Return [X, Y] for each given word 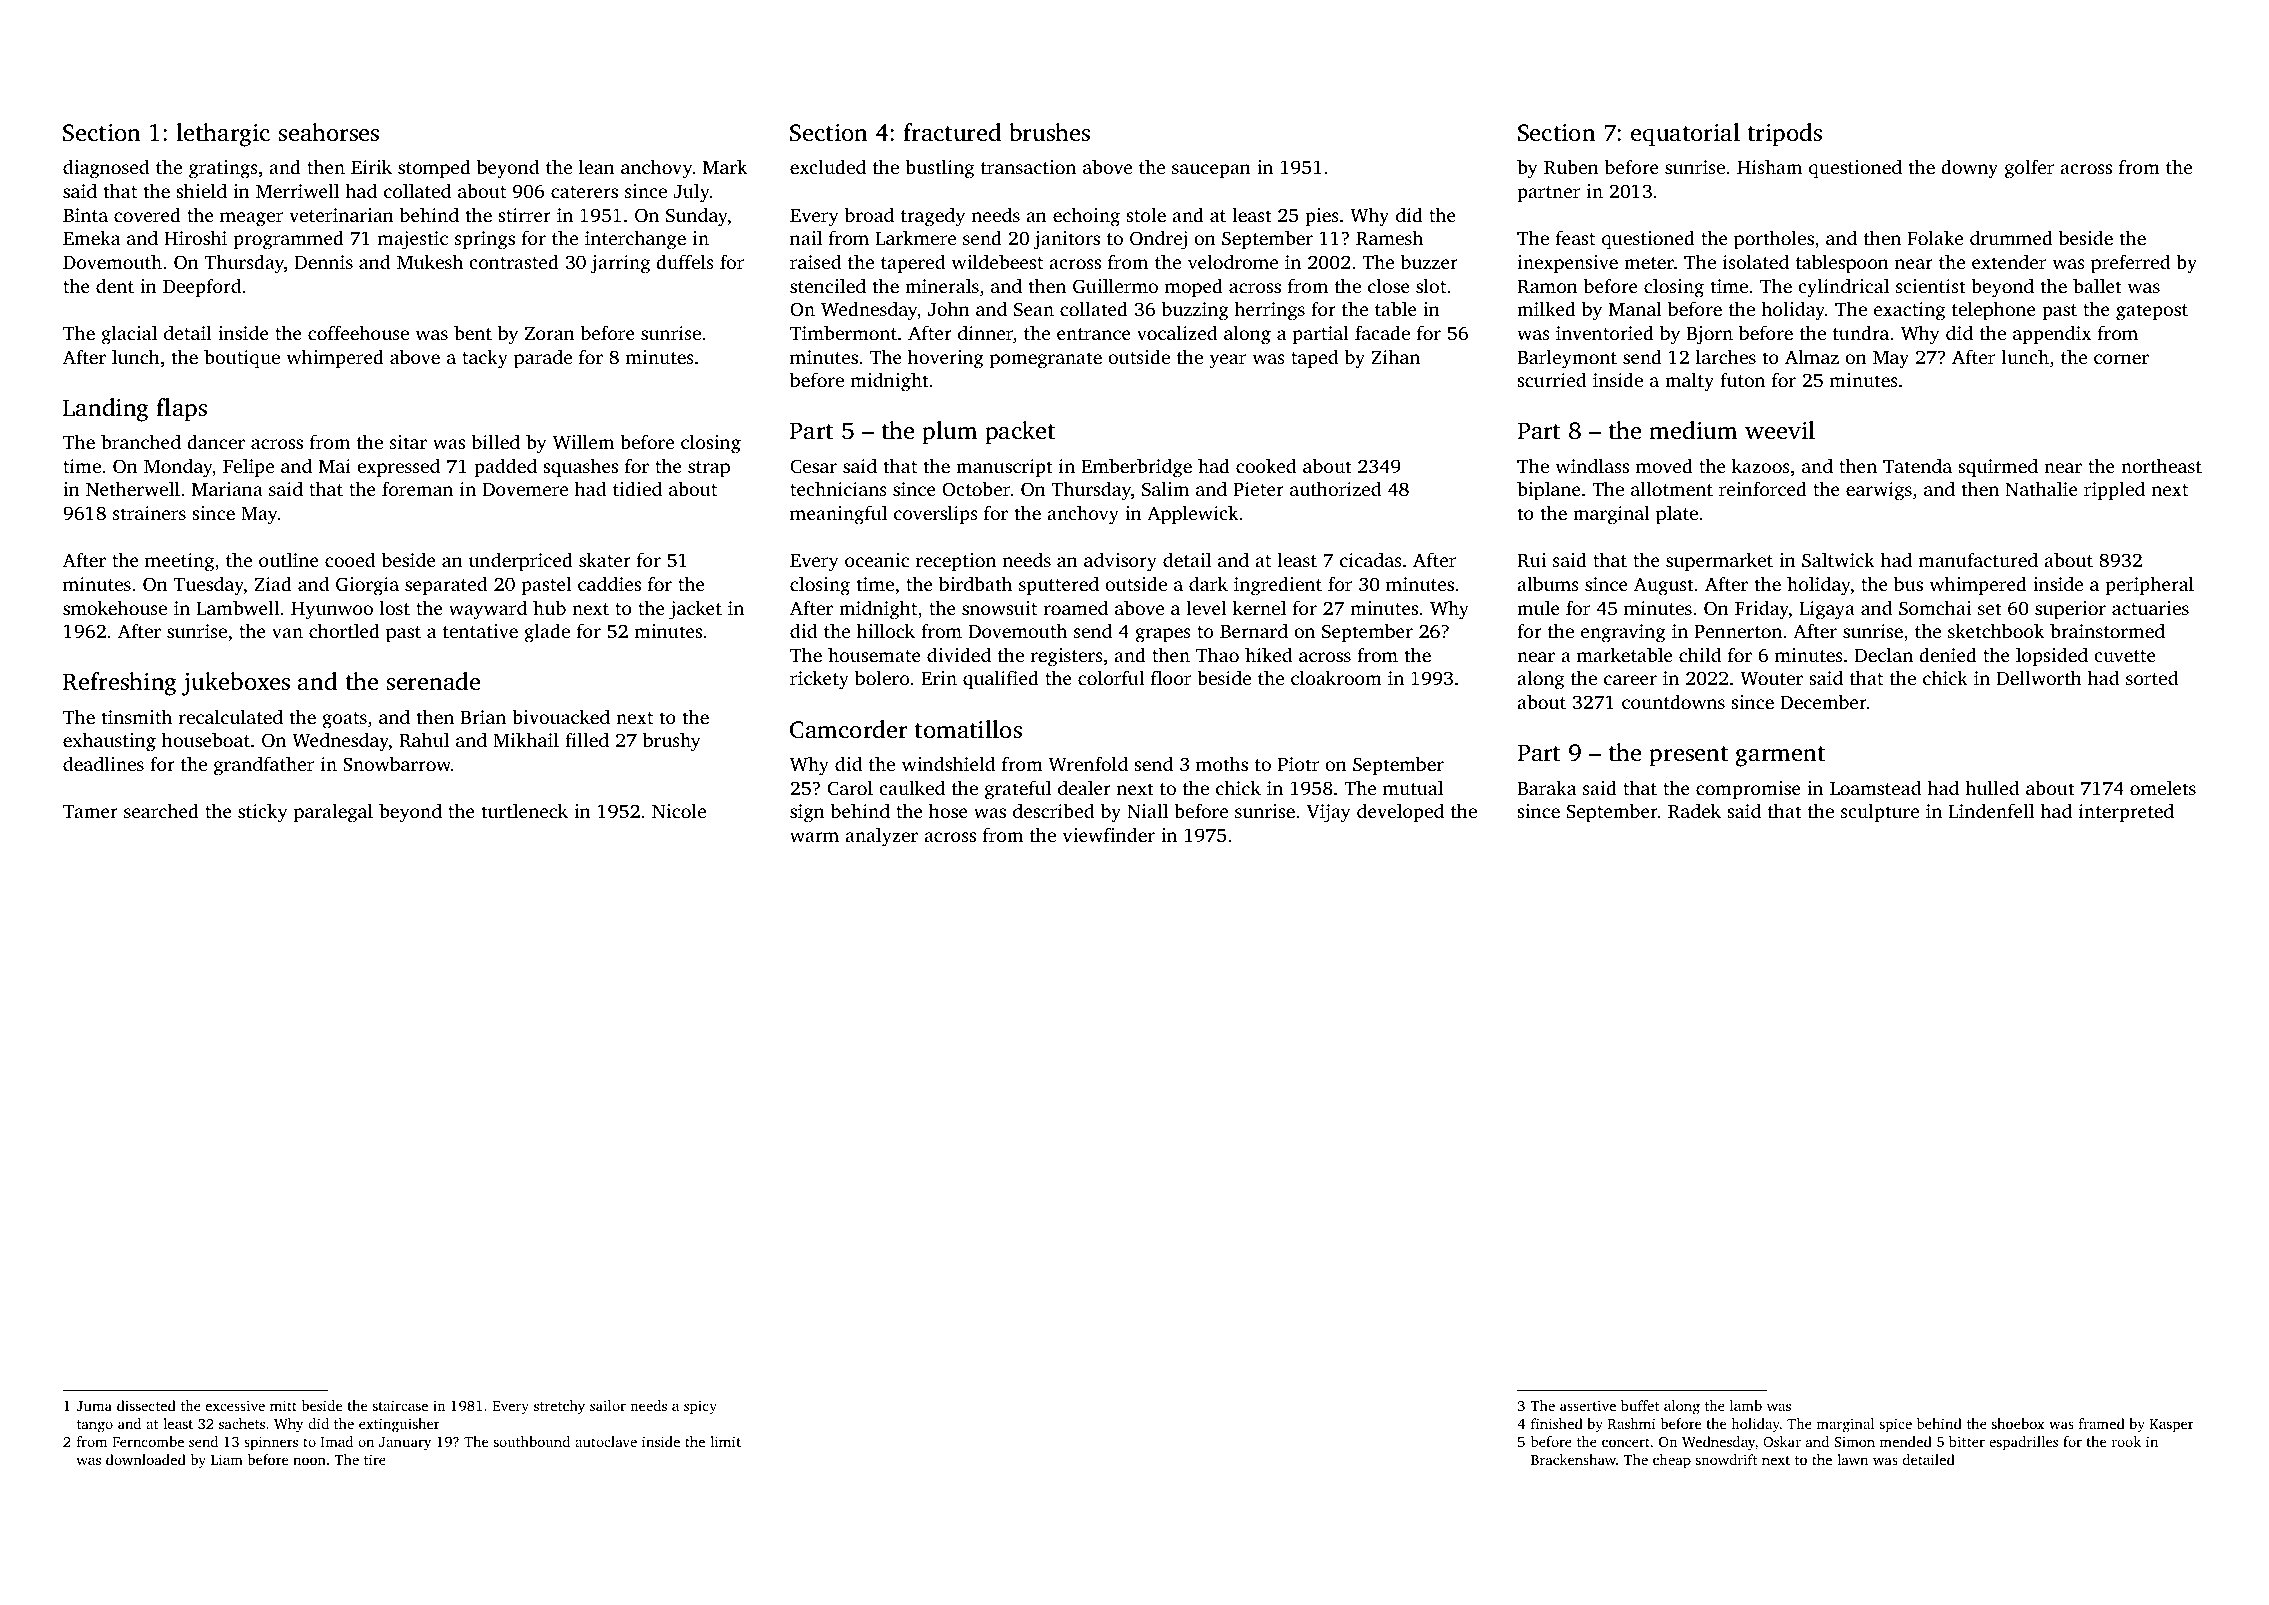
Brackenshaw [1573, 1459]
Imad [337, 1441]
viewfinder [1109, 834]
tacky [485, 359]
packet [1020, 433]
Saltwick [1838, 560]
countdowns [1673, 701]
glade [547, 633]
